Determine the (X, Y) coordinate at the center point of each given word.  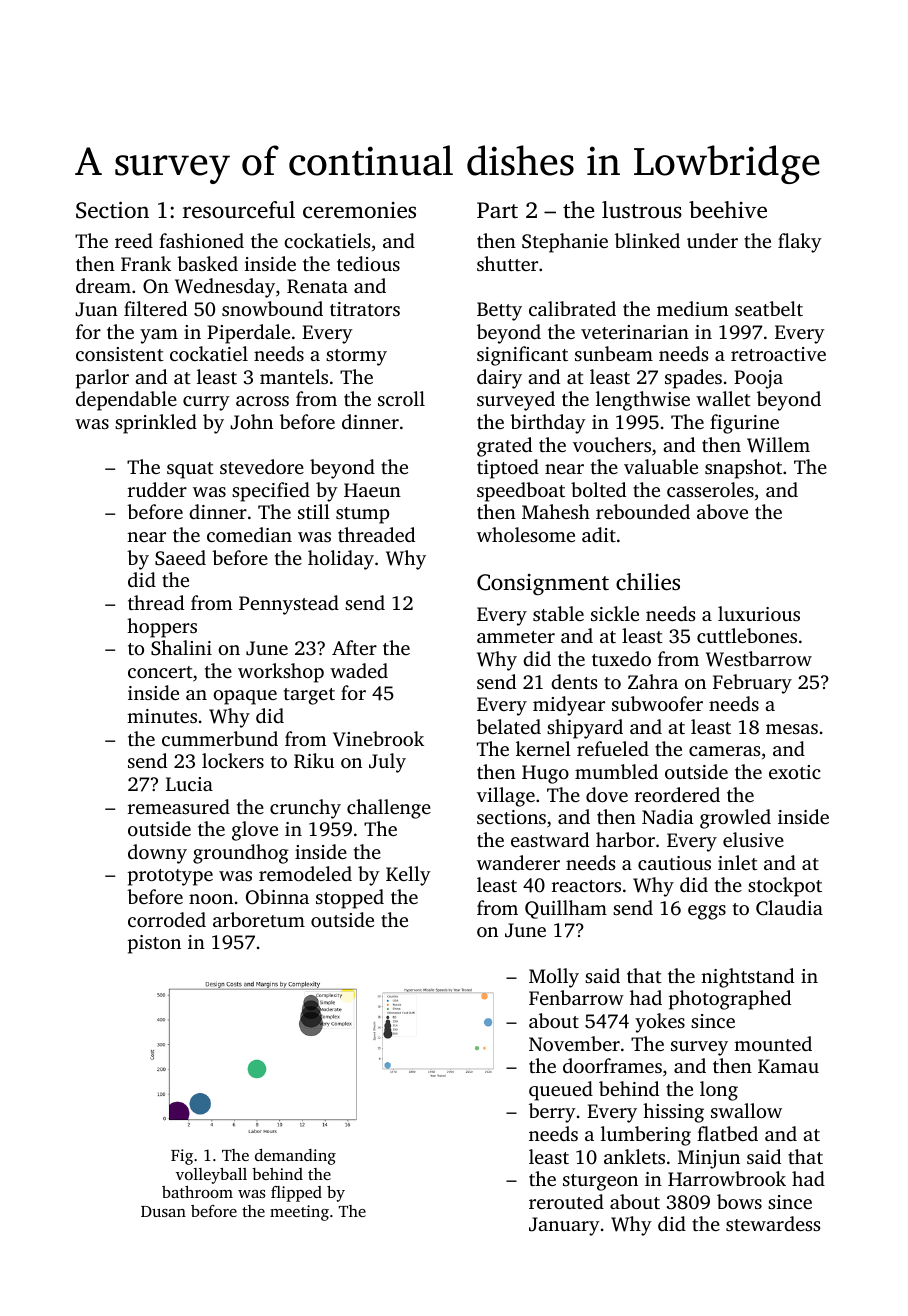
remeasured (179, 806)
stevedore (262, 466)
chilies (648, 582)
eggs (707, 912)
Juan (96, 309)
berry (552, 1113)
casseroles (710, 489)
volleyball (211, 1176)
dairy (499, 379)
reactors (586, 886)
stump (362, 515)
